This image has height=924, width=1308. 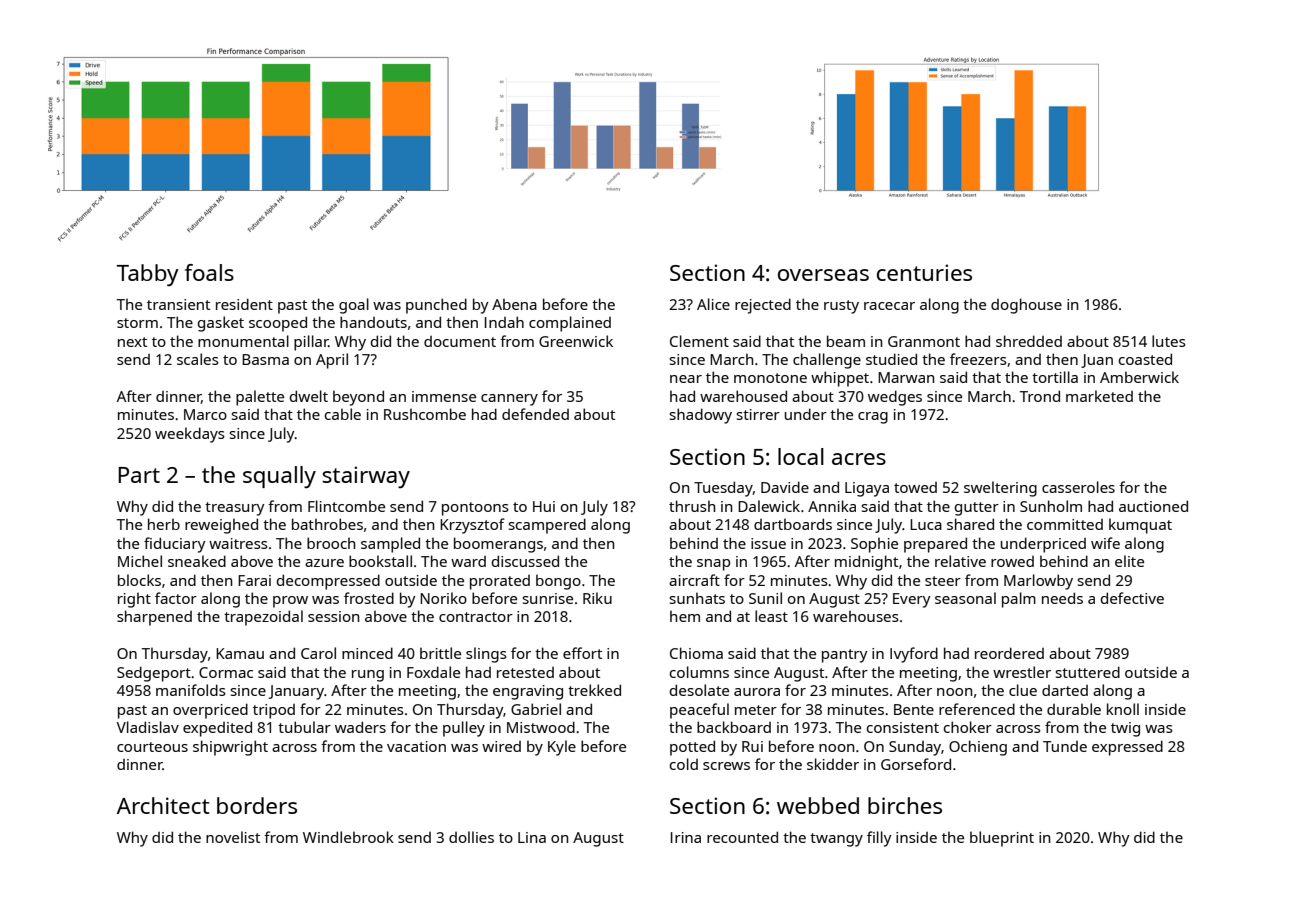 I want to click on Marwan, so click(x=906, y=377).
